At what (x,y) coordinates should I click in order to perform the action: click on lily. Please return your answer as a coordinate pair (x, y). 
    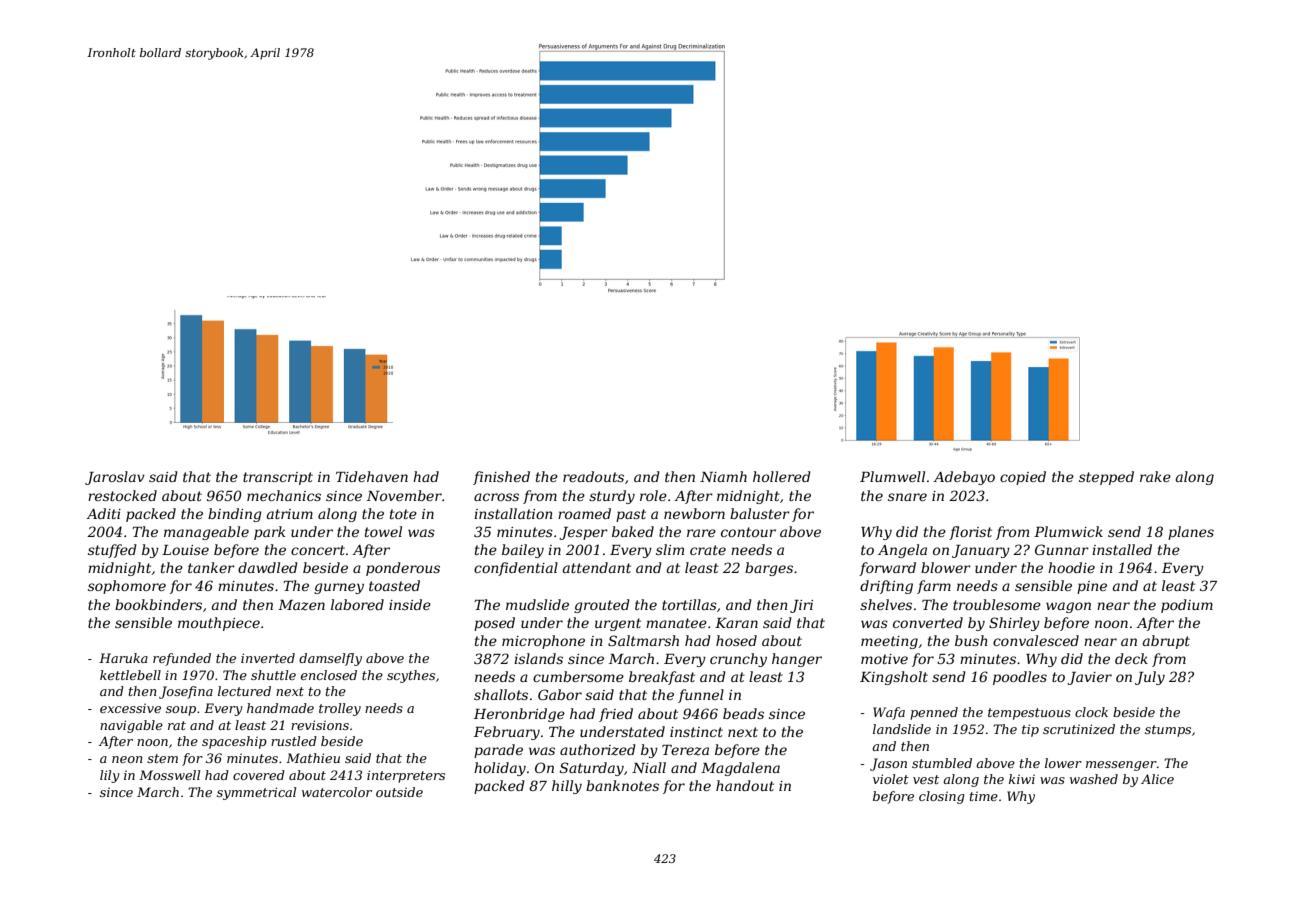
    Looking at the image, I should click on (110, 776).
